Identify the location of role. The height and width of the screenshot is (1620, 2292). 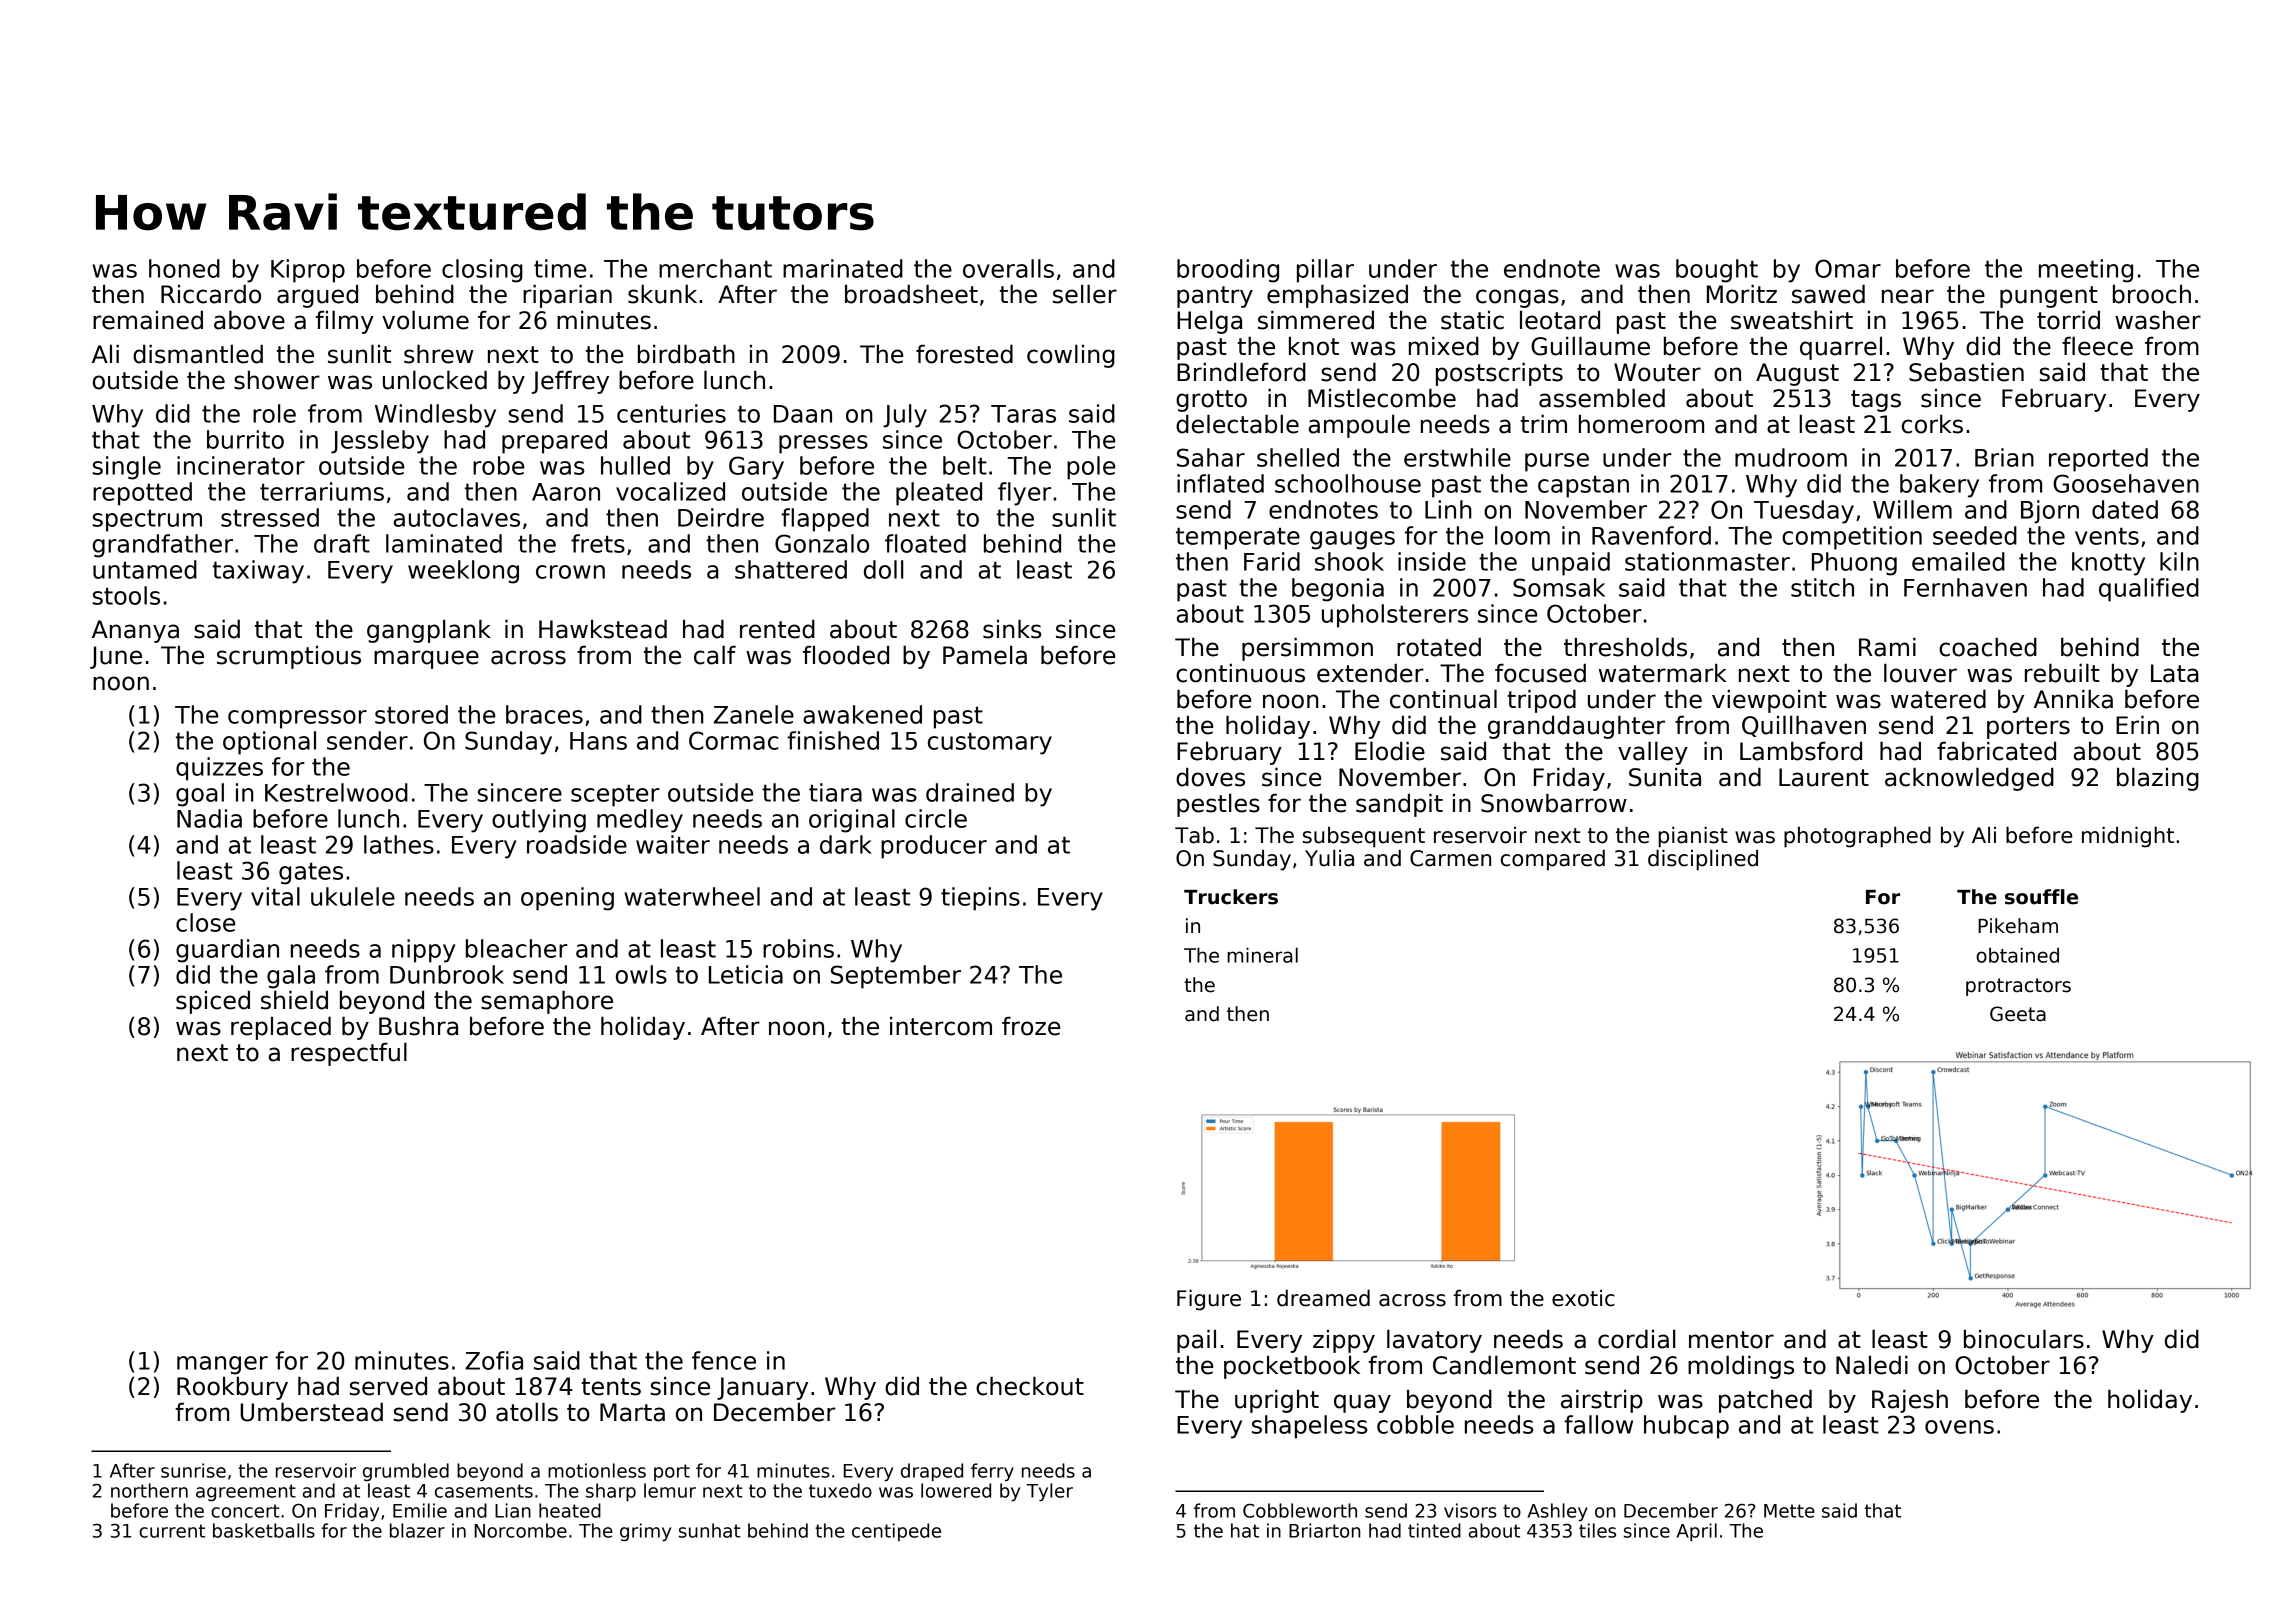
(274, 413).
